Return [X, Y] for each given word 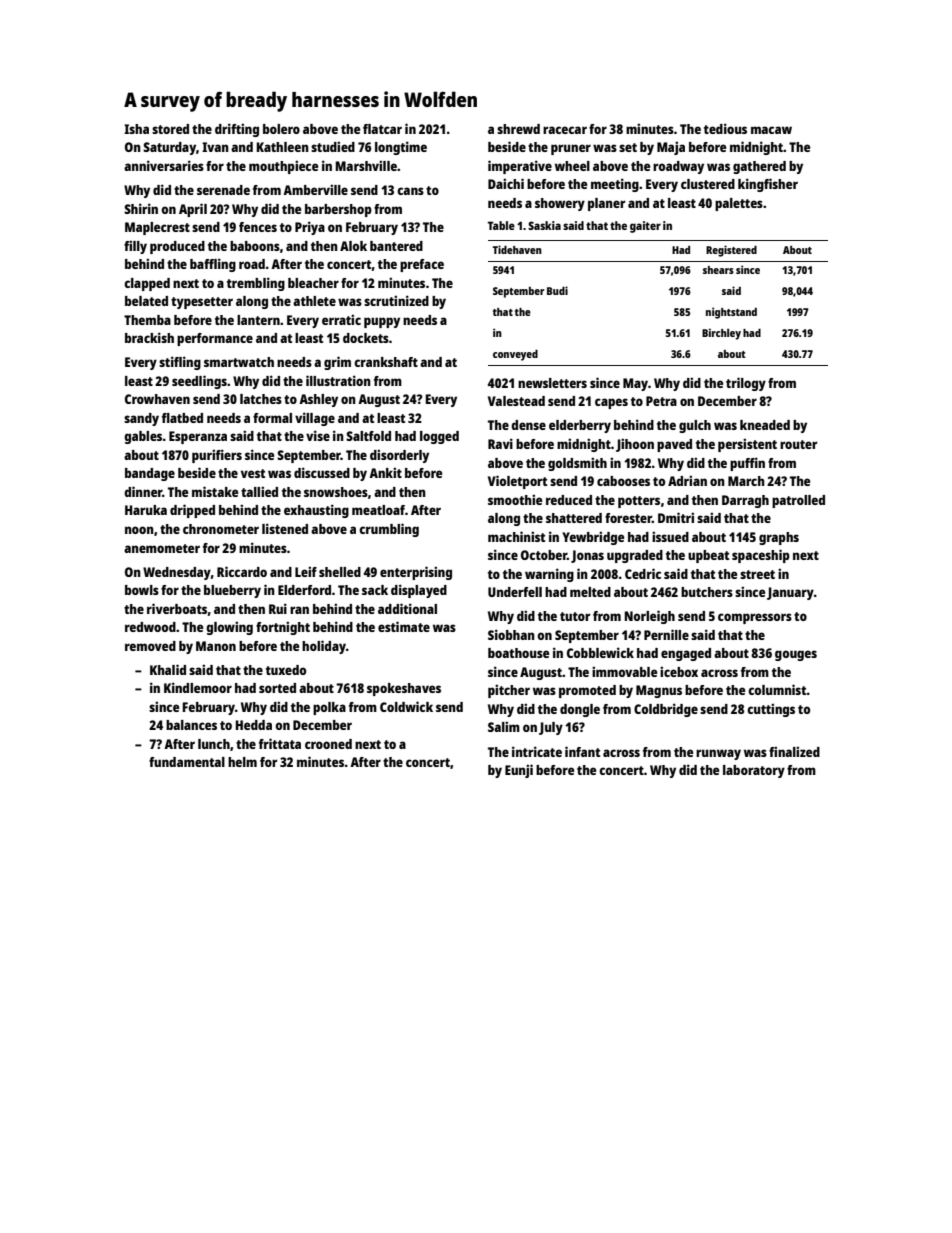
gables [143, 437]
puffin [747, 464]
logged [439, 437]
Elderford [304, 590]
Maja [671, 148]
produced [177, 247]
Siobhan [511, 634]
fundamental [187, 762]
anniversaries [164, 165]
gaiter [645, 227]
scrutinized [396, 300]
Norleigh [649, 617]
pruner [571, 149]
